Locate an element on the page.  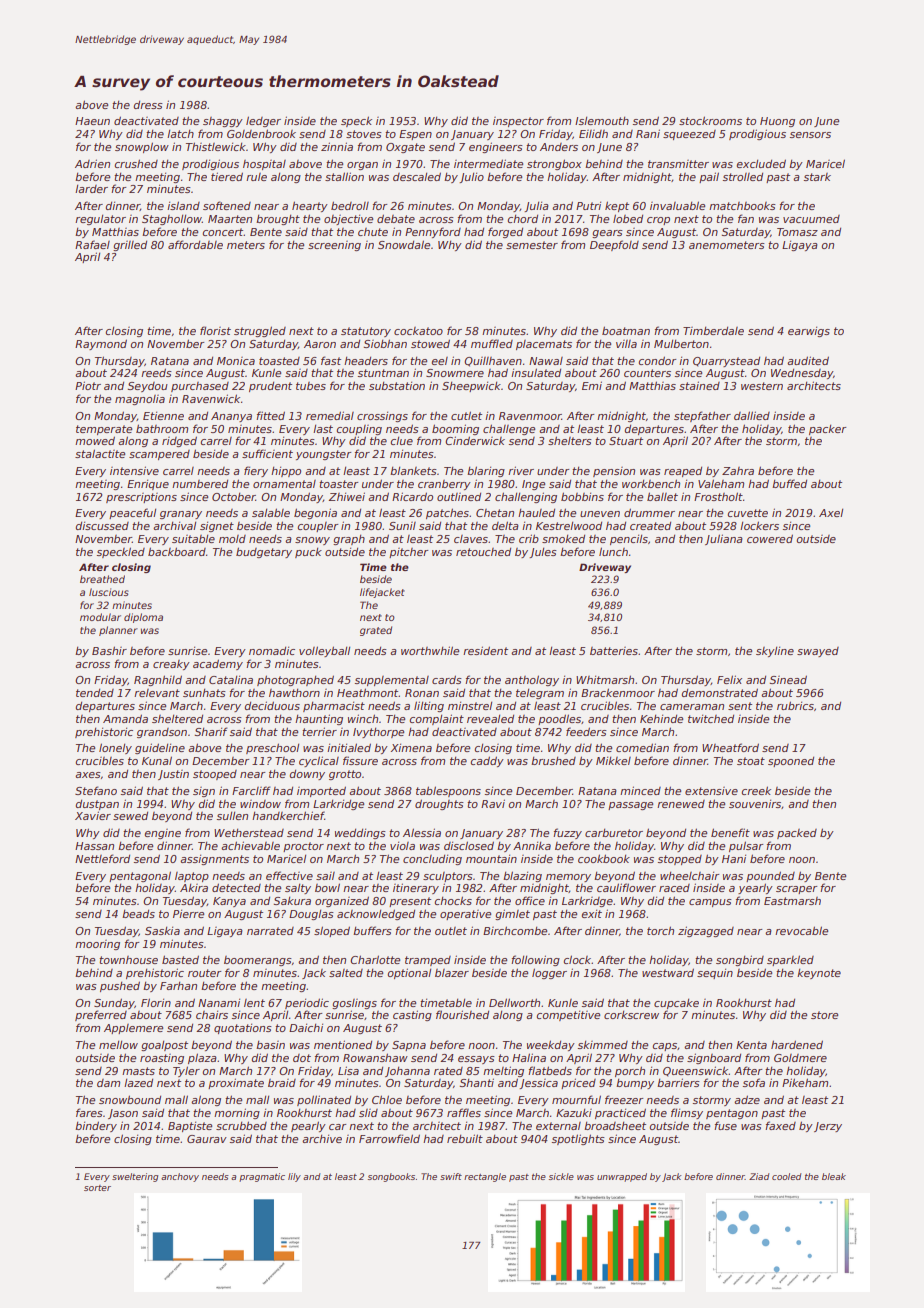
flatbeds is located at coordinates (550, 1070).
